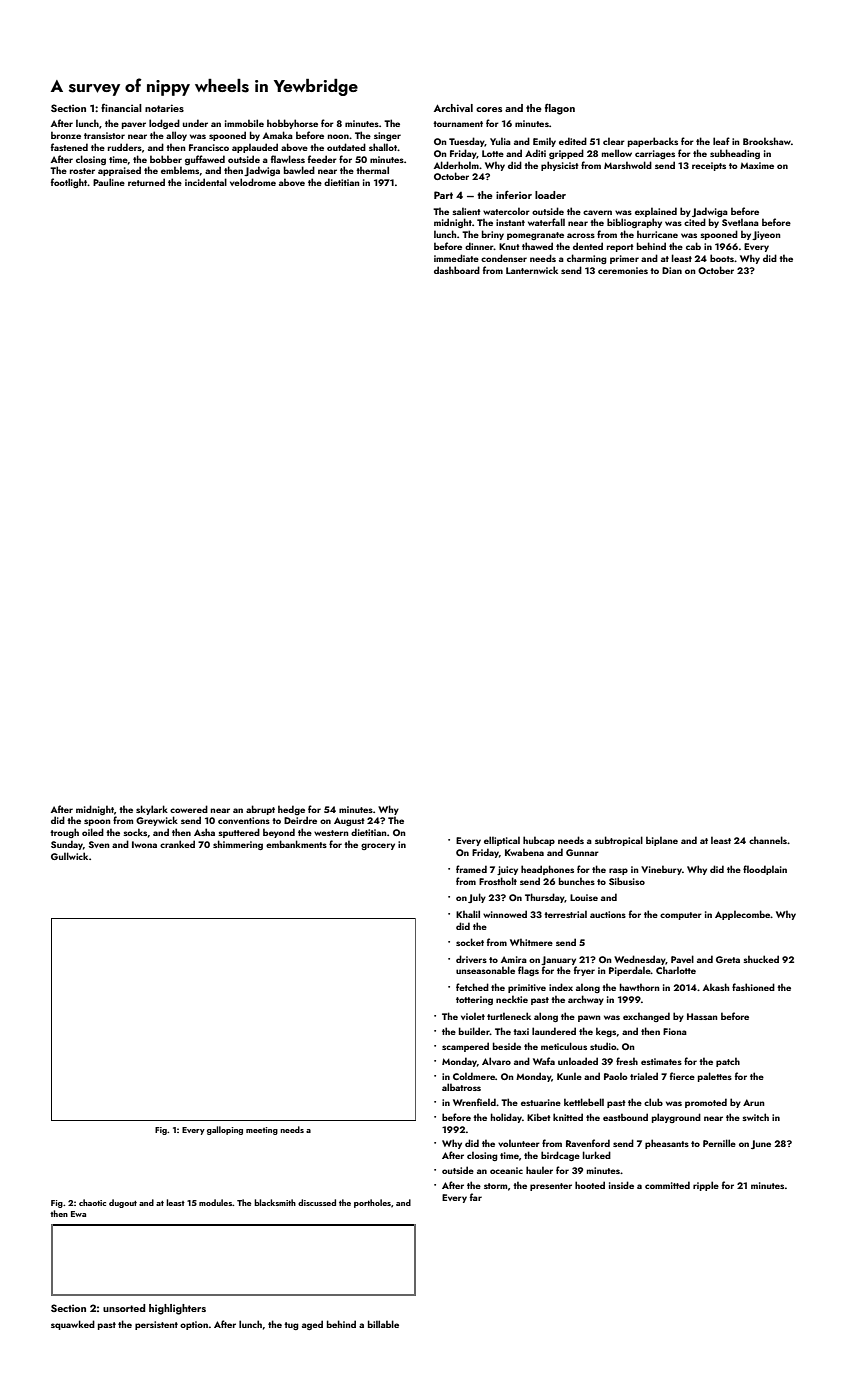 The image size is (849, 1400). I want to click on patch, so click(728, 1062).
